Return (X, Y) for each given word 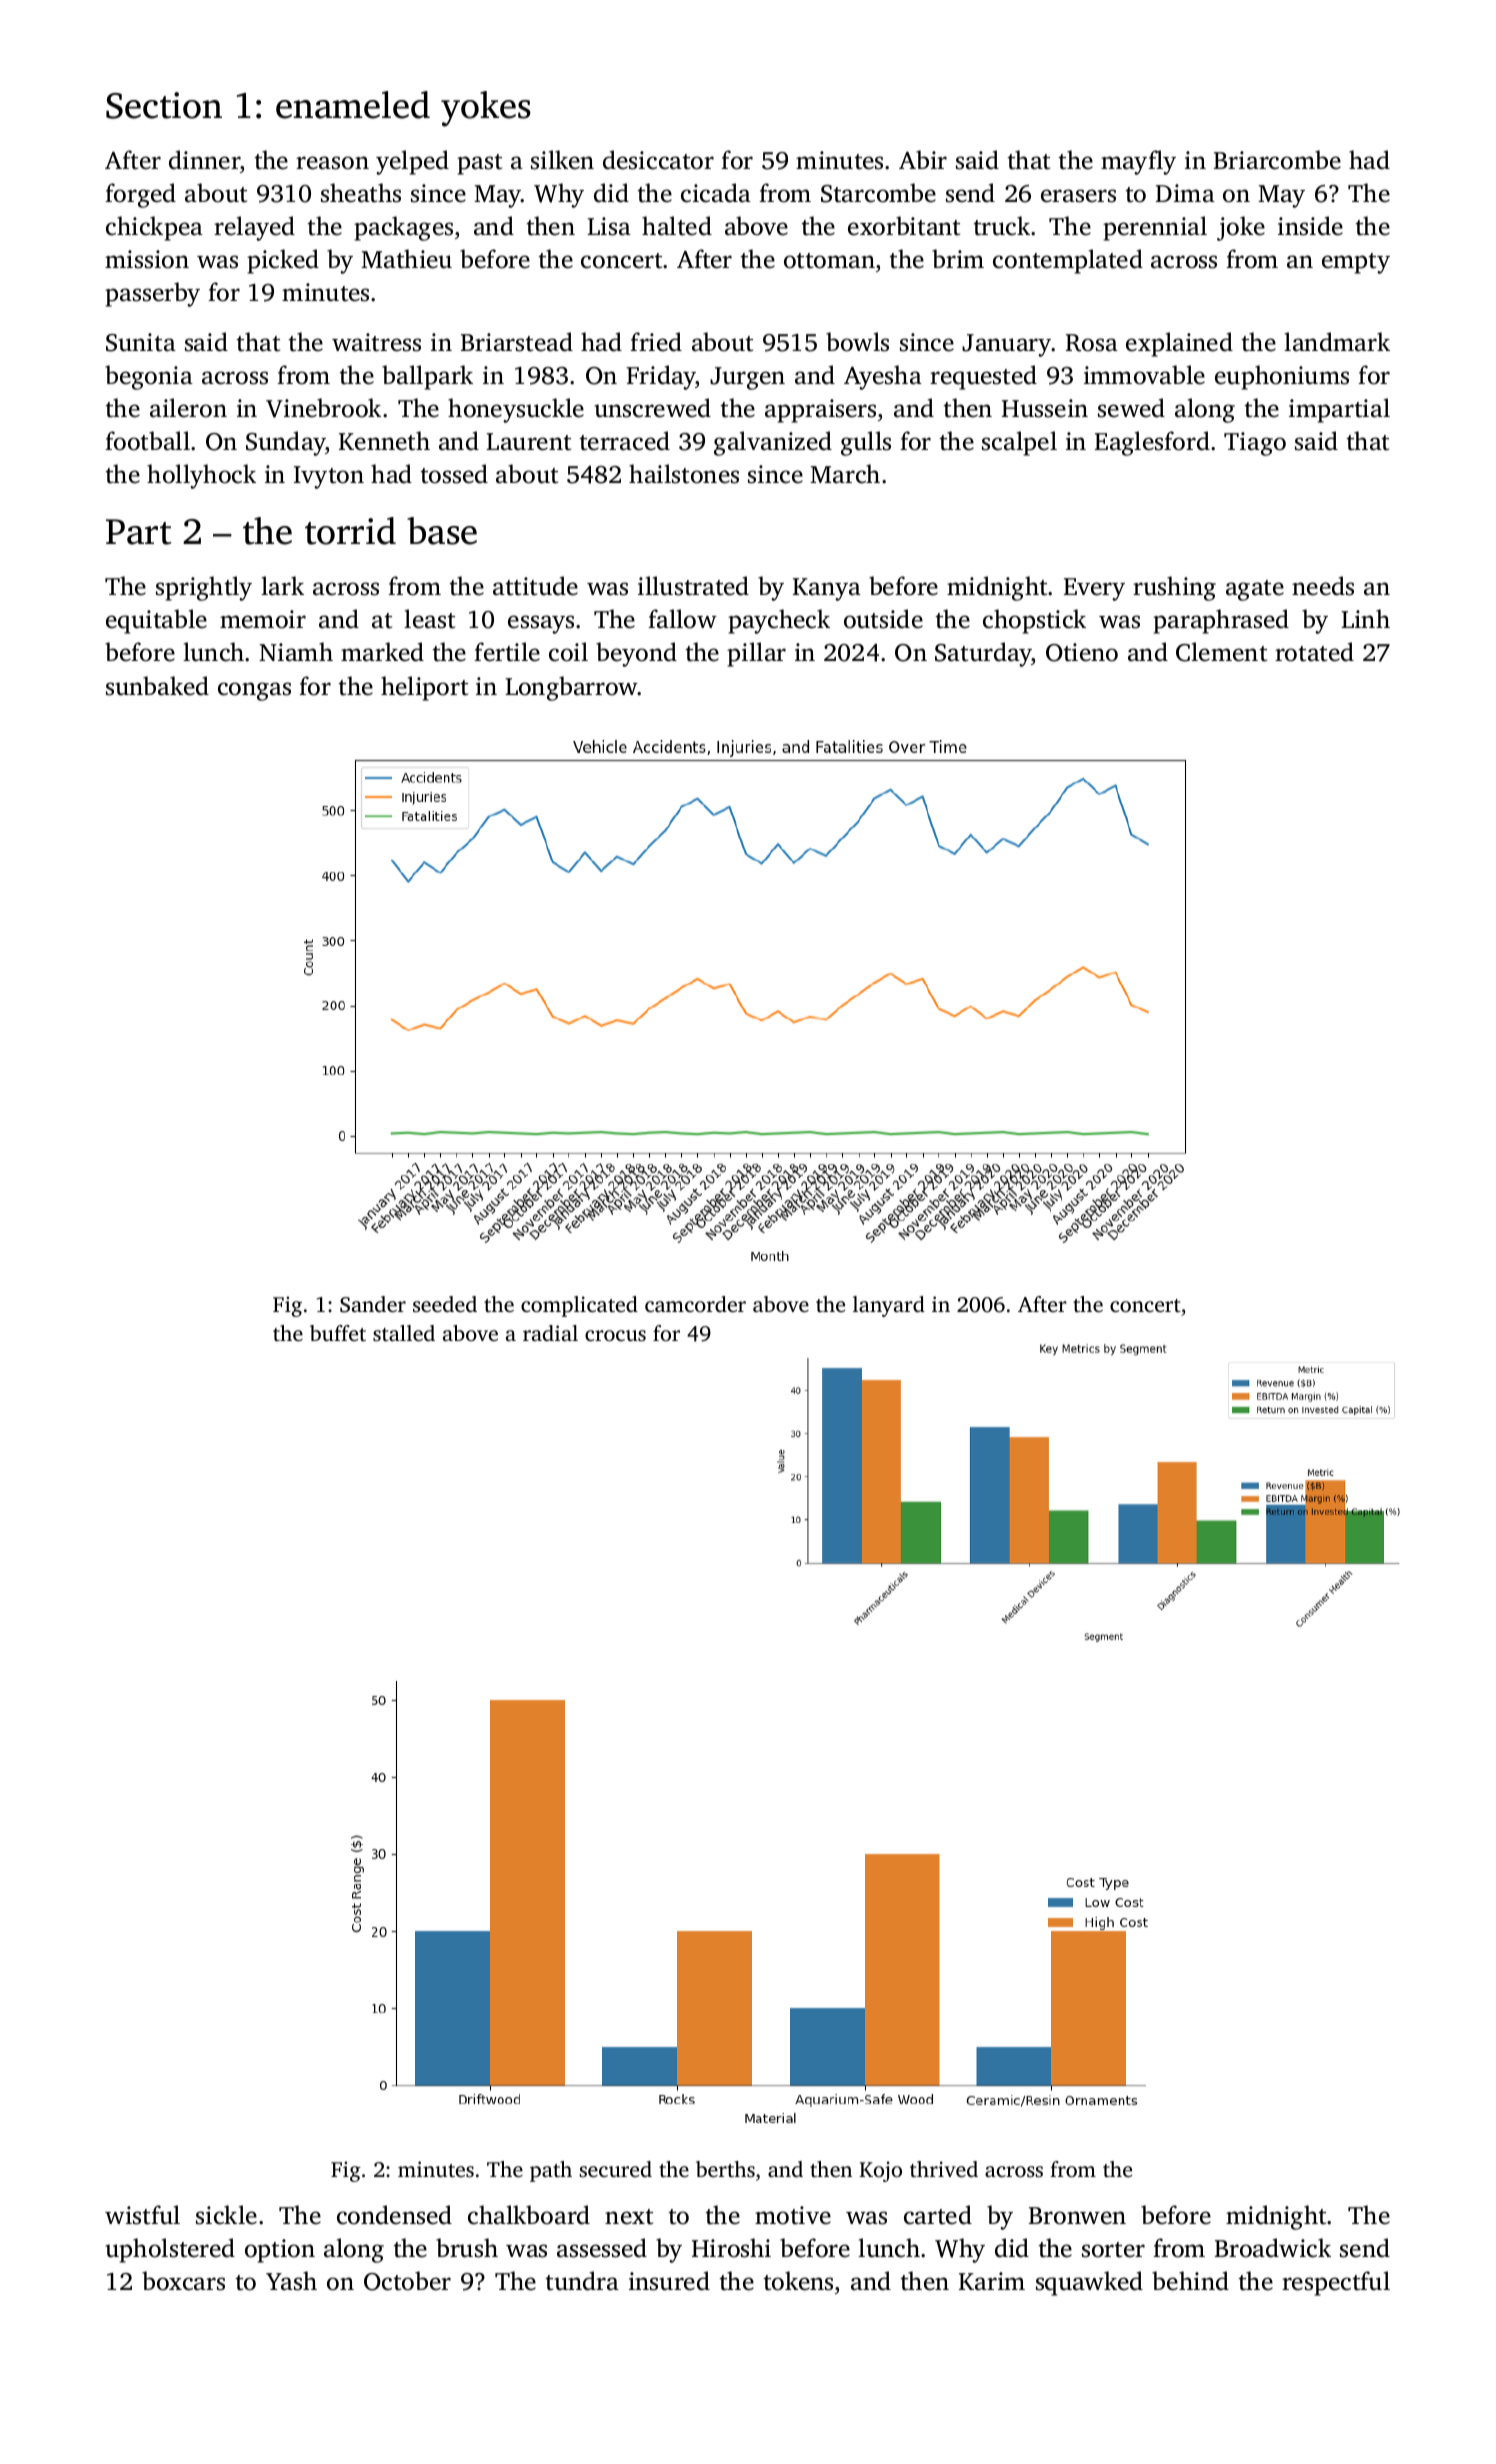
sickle (226, 2215)
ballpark (427, 377)
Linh (1365, 618)
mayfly (1138, 162)
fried (656, 342)
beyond (636, 654)
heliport (424, 688)
